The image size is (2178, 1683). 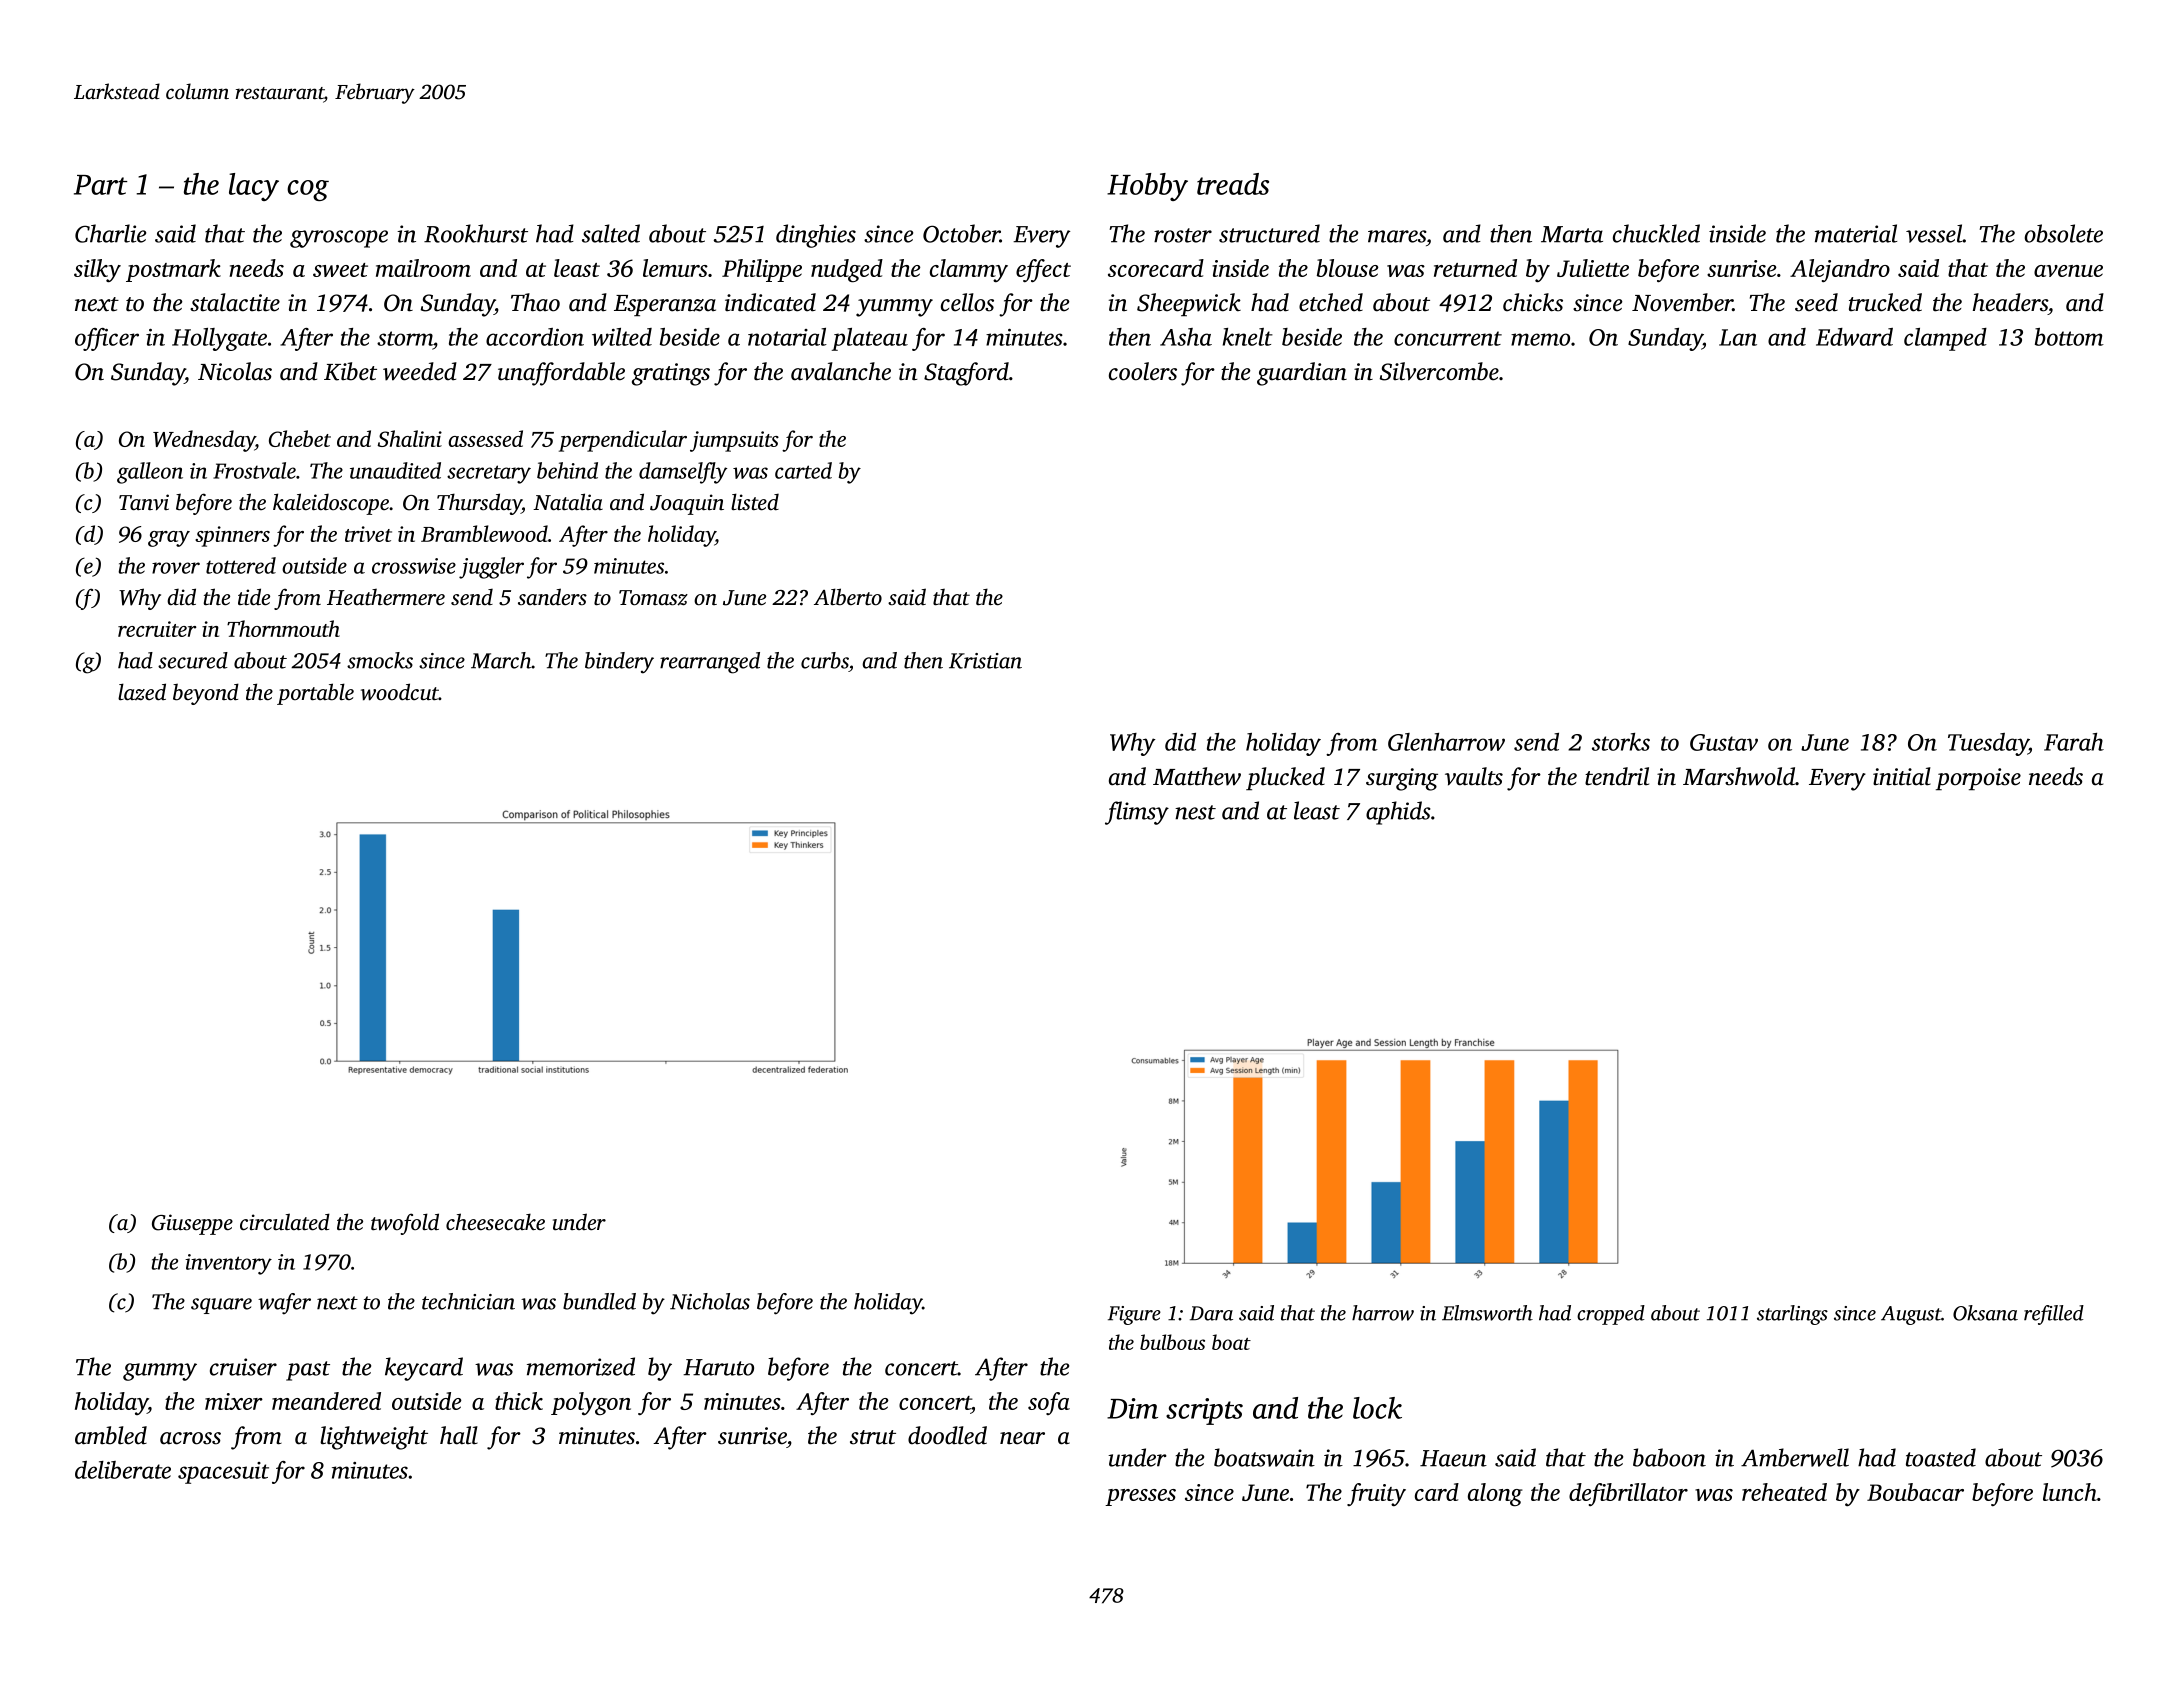 I want to click on Giuseppe, so click(x=192, y=1224).
